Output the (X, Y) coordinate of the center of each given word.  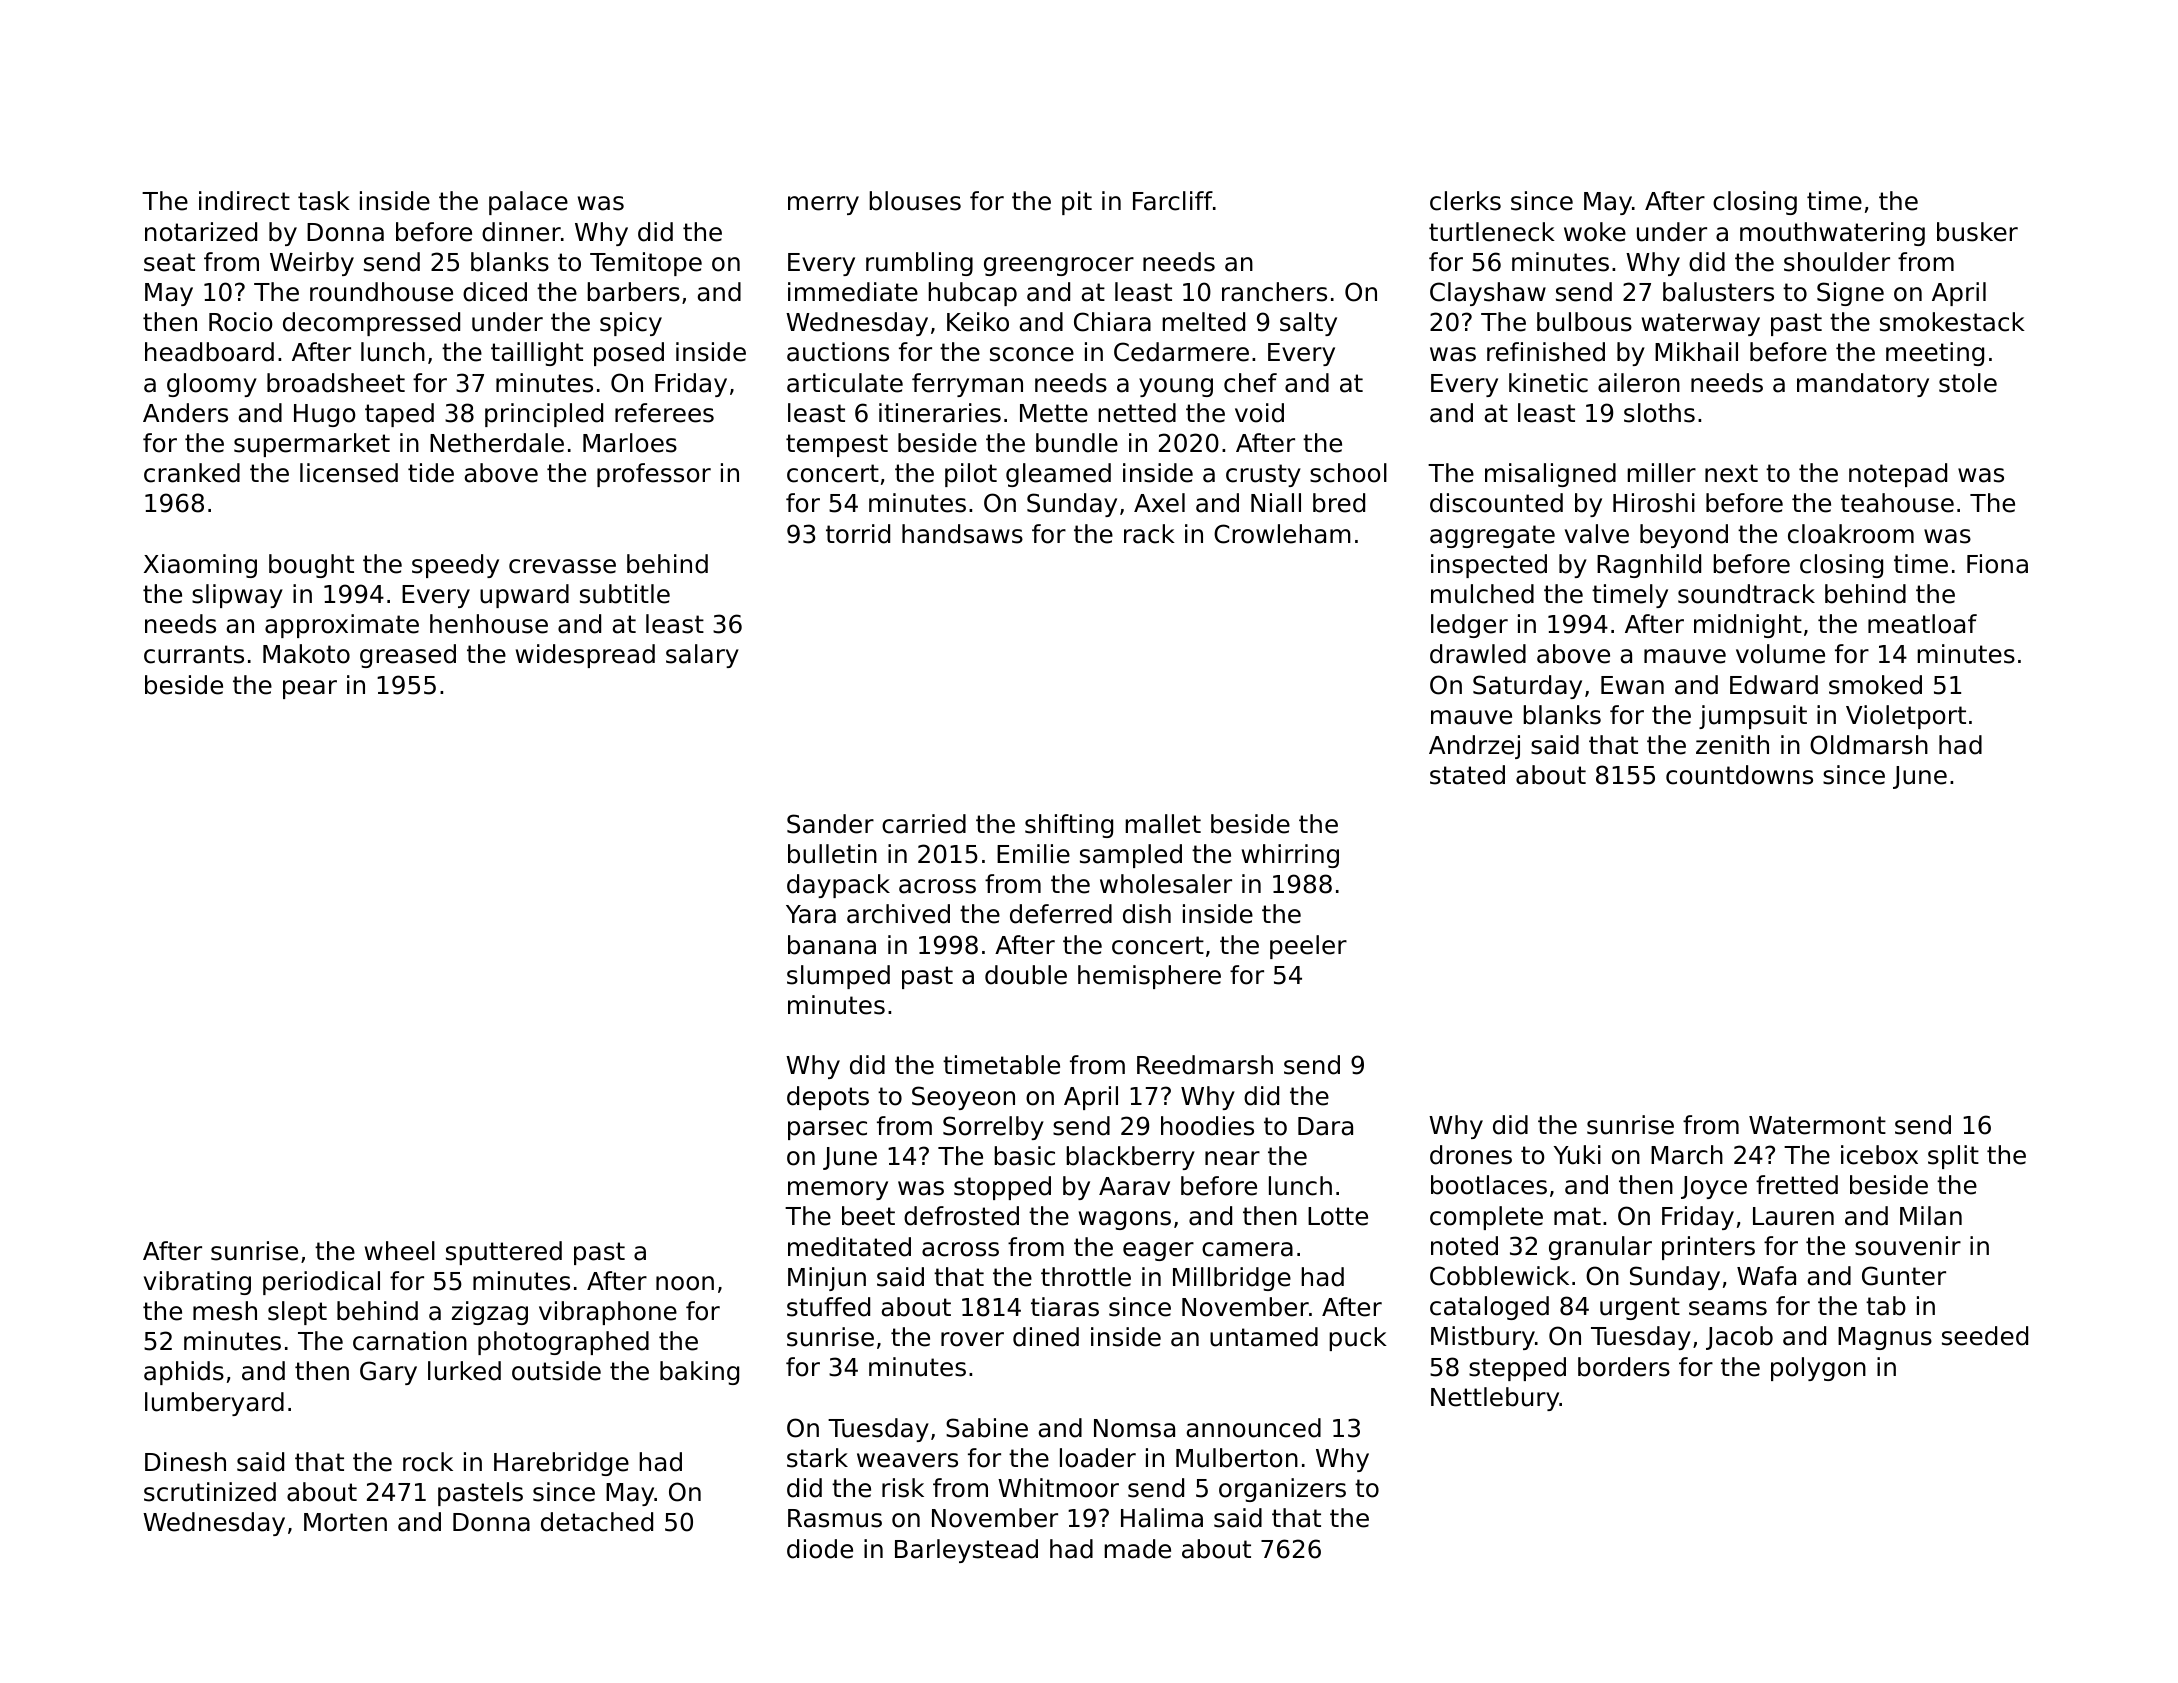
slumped (838, 977)
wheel (400, 1251)
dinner (521, 232)
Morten (345, 1522)
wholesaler (1166, 884)
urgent (1640, 1308)
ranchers (1274, 292)
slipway (237, 596)
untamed (1264, 1337)
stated (1467, 775)
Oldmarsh (1869, 745)
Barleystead (966, 1551)
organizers (1282, 1490)
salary (702, 656)
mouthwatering (1832, 234)
